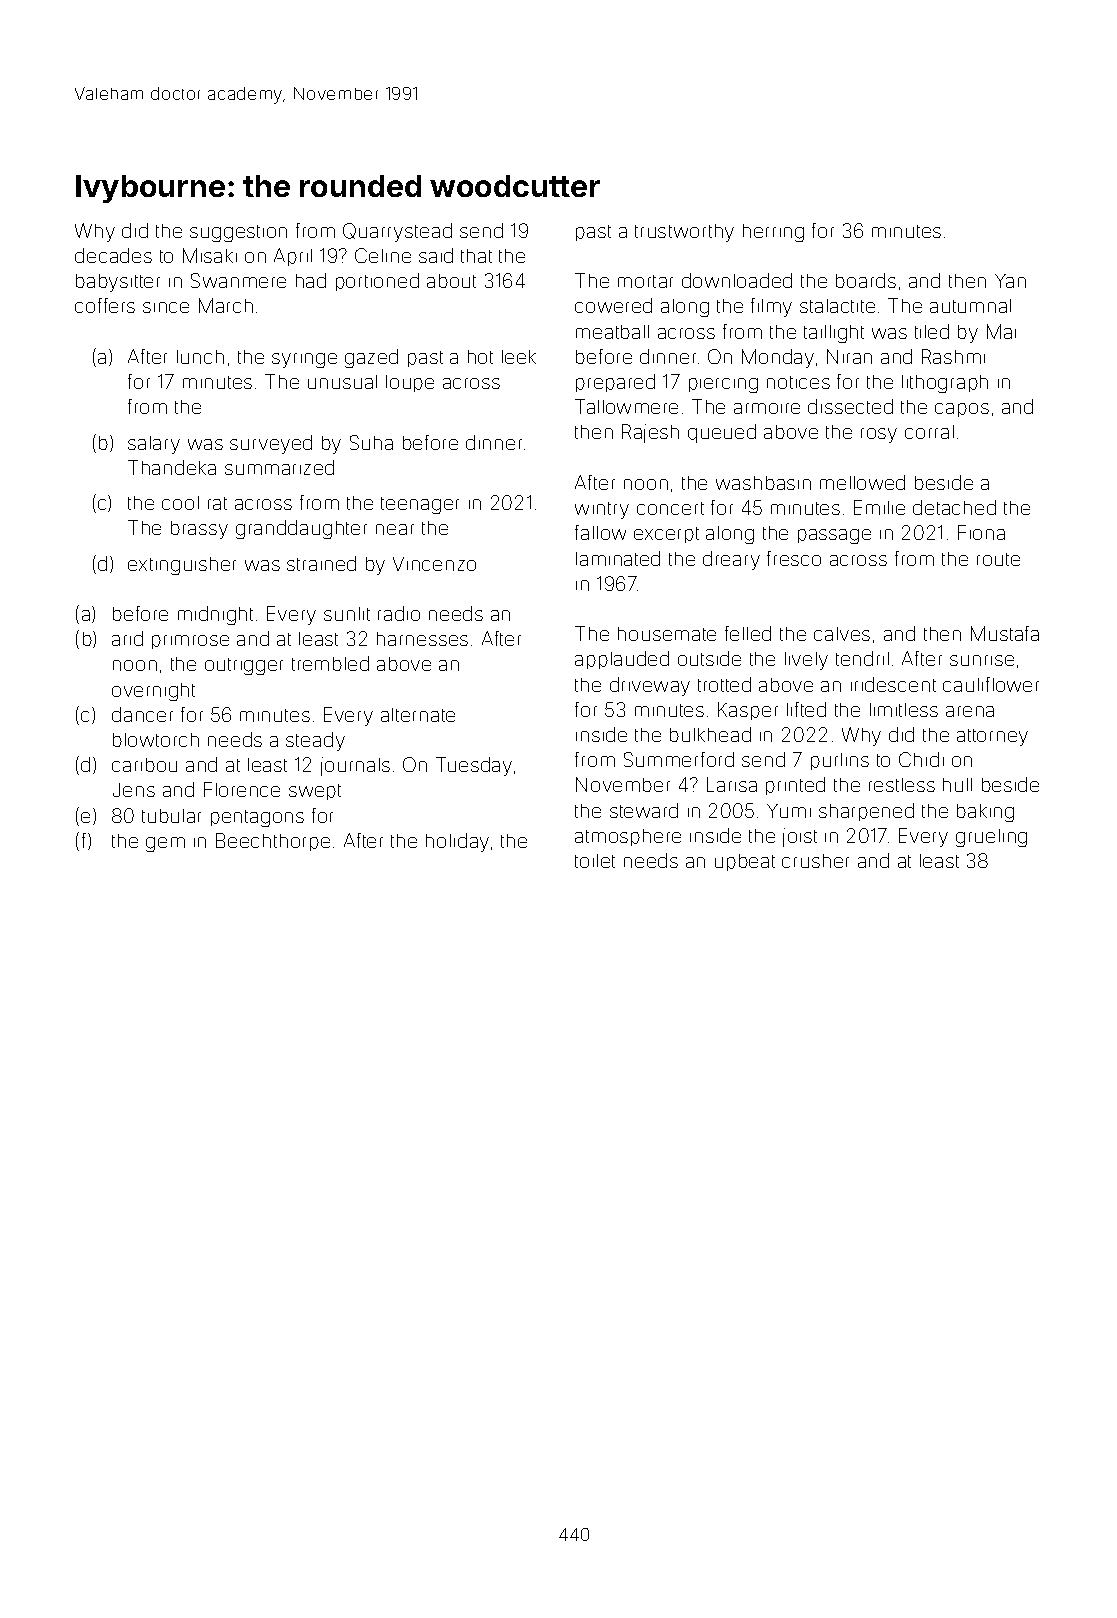 Image resolution: width=1117 pixels, height=1618 pixels. What do you see at coordinates (476, 256) in the document?
I see `that` at bounding box center [476, 256].
